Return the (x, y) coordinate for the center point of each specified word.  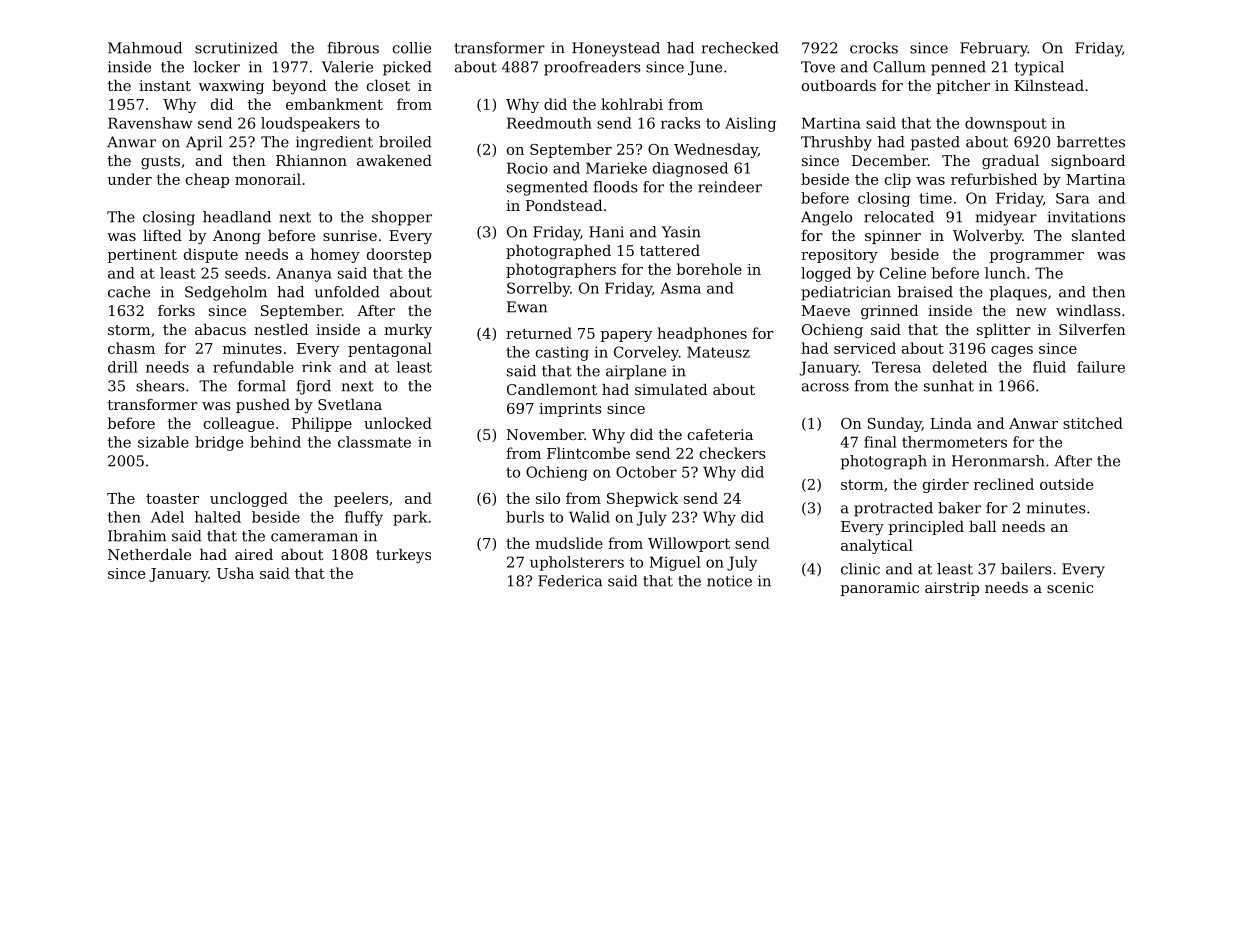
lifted (162, 235)
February (994, 49)
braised (925, 292)
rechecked (740, 48)
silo (548, 498)
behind (275, 442)
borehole (709, 269)
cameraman (314, 537)
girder (946, 485)
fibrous (353, 48)
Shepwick (642, 499)
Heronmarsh (998, 461)
